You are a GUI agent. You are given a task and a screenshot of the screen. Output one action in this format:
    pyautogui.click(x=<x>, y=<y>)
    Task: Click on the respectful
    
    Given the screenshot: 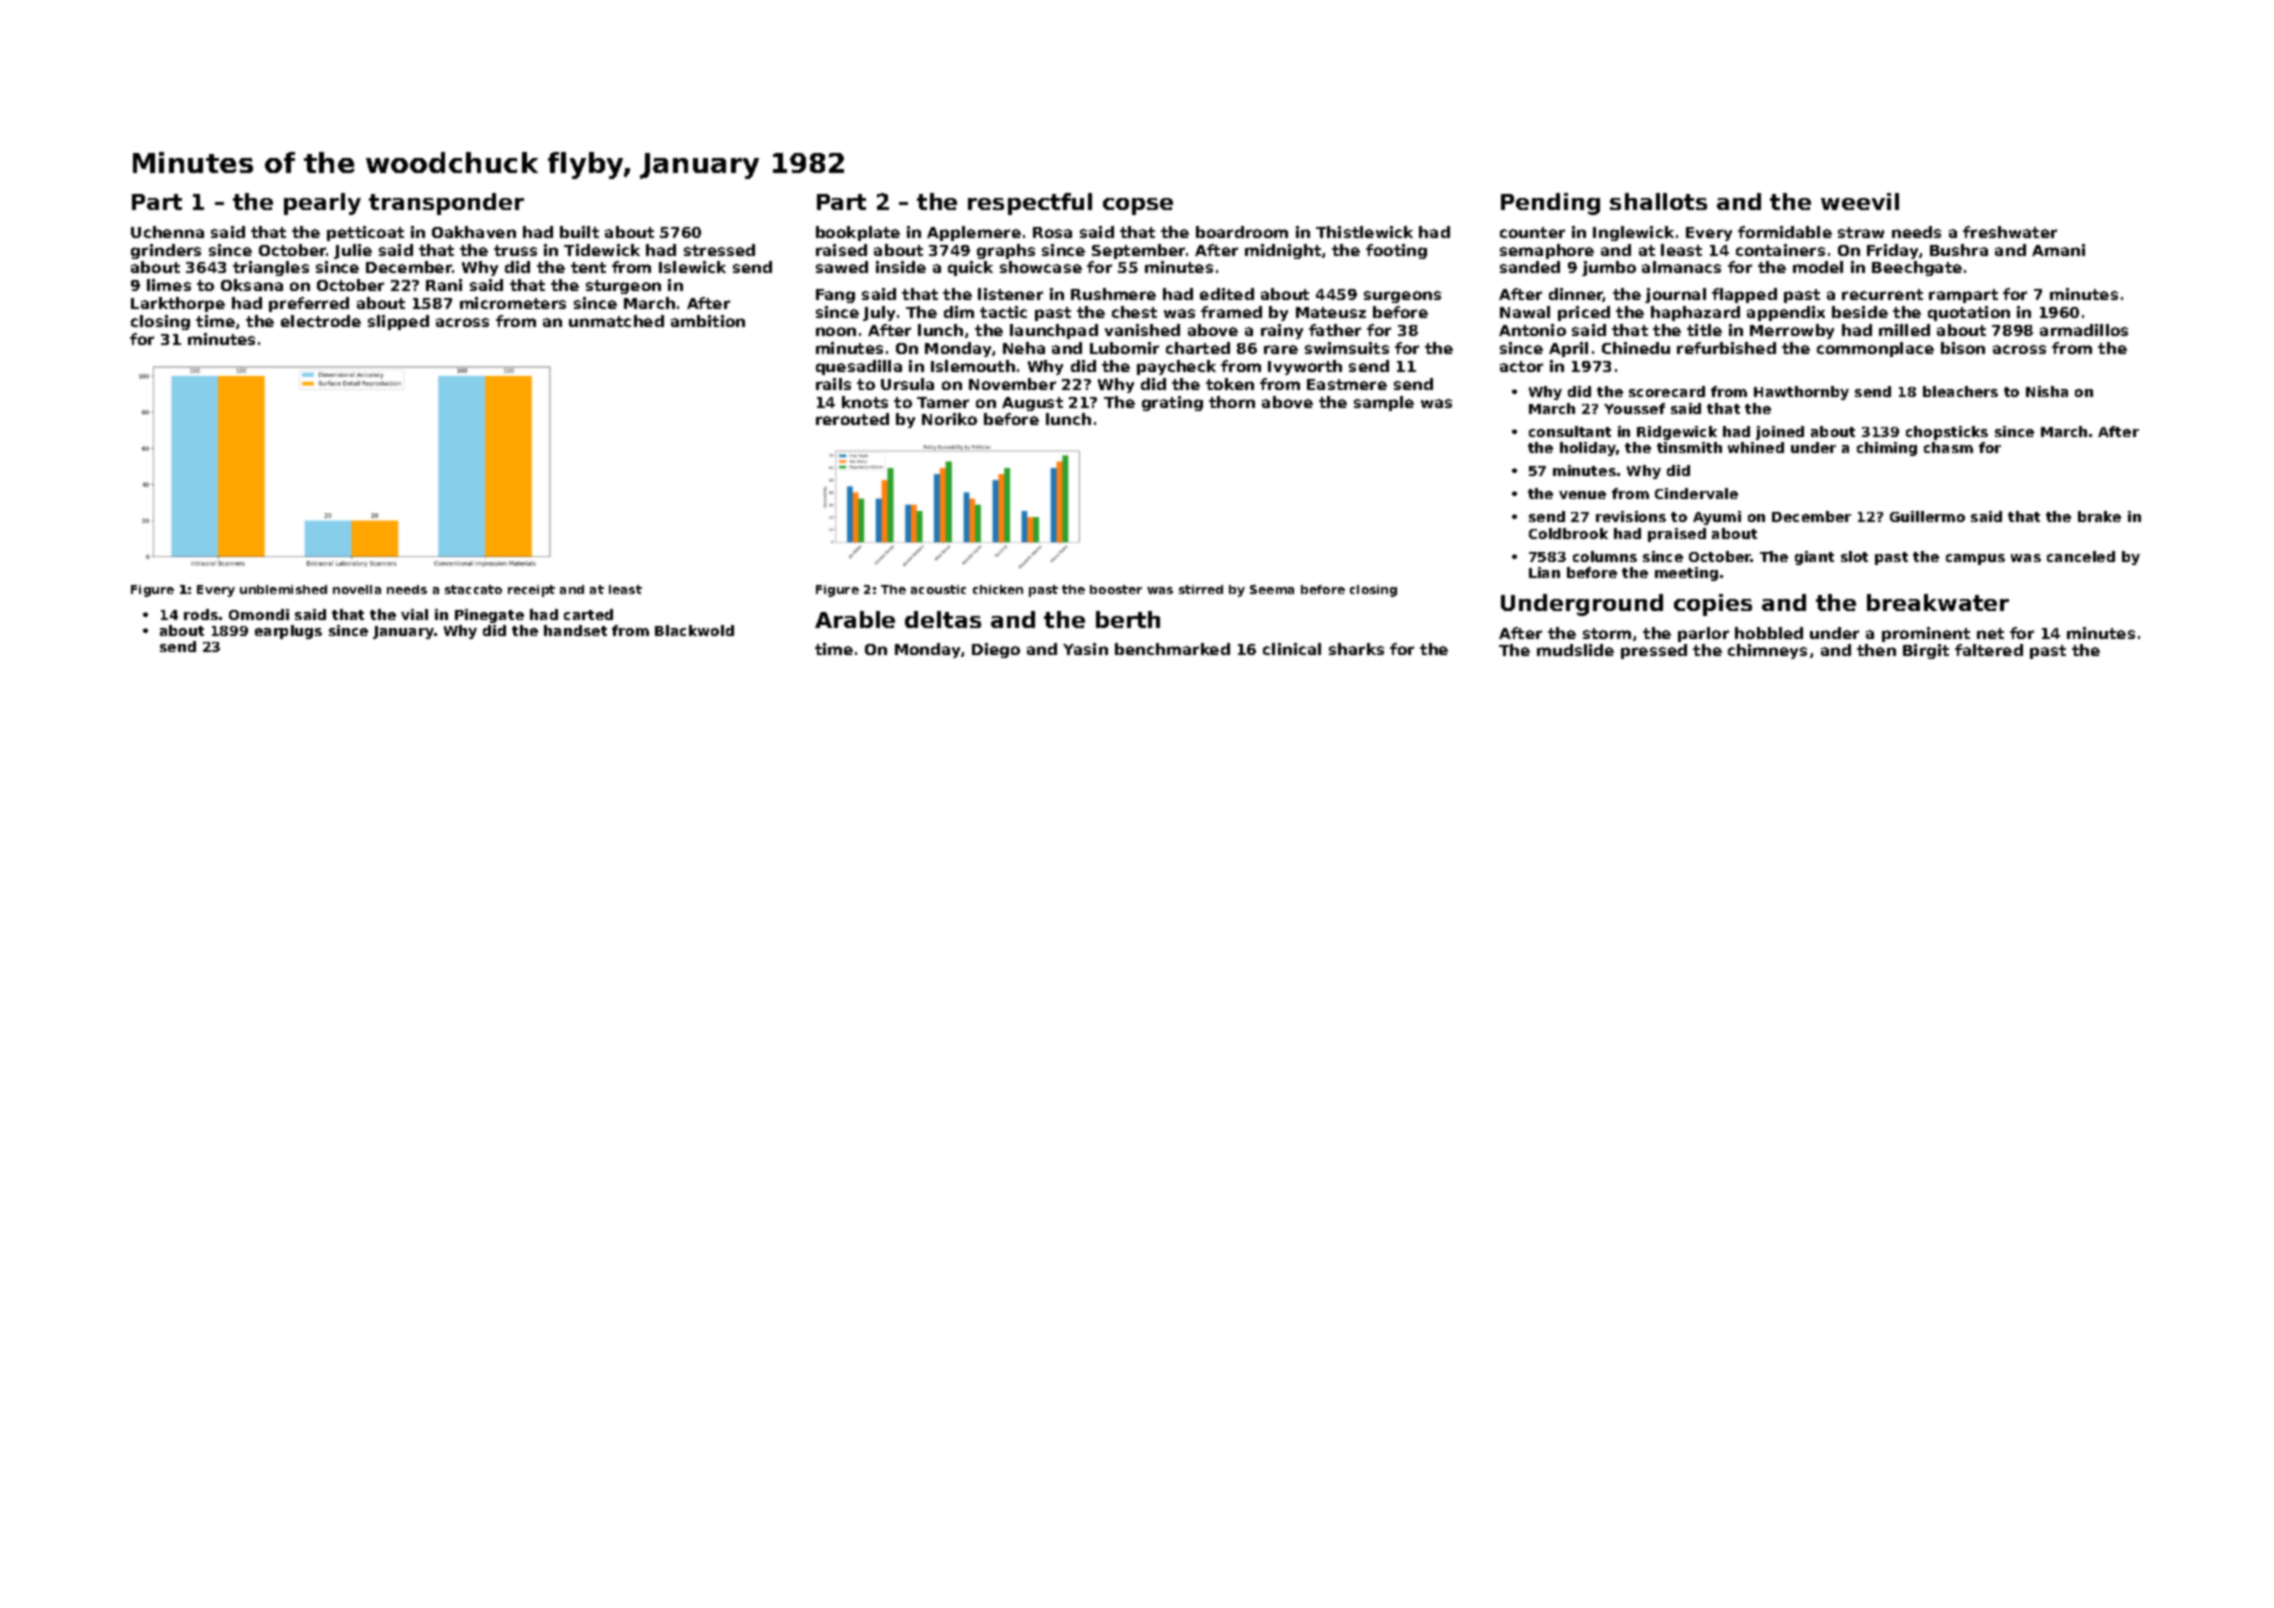 What is the action you would take?
    pyautogui.click(x=1030, y=204)
